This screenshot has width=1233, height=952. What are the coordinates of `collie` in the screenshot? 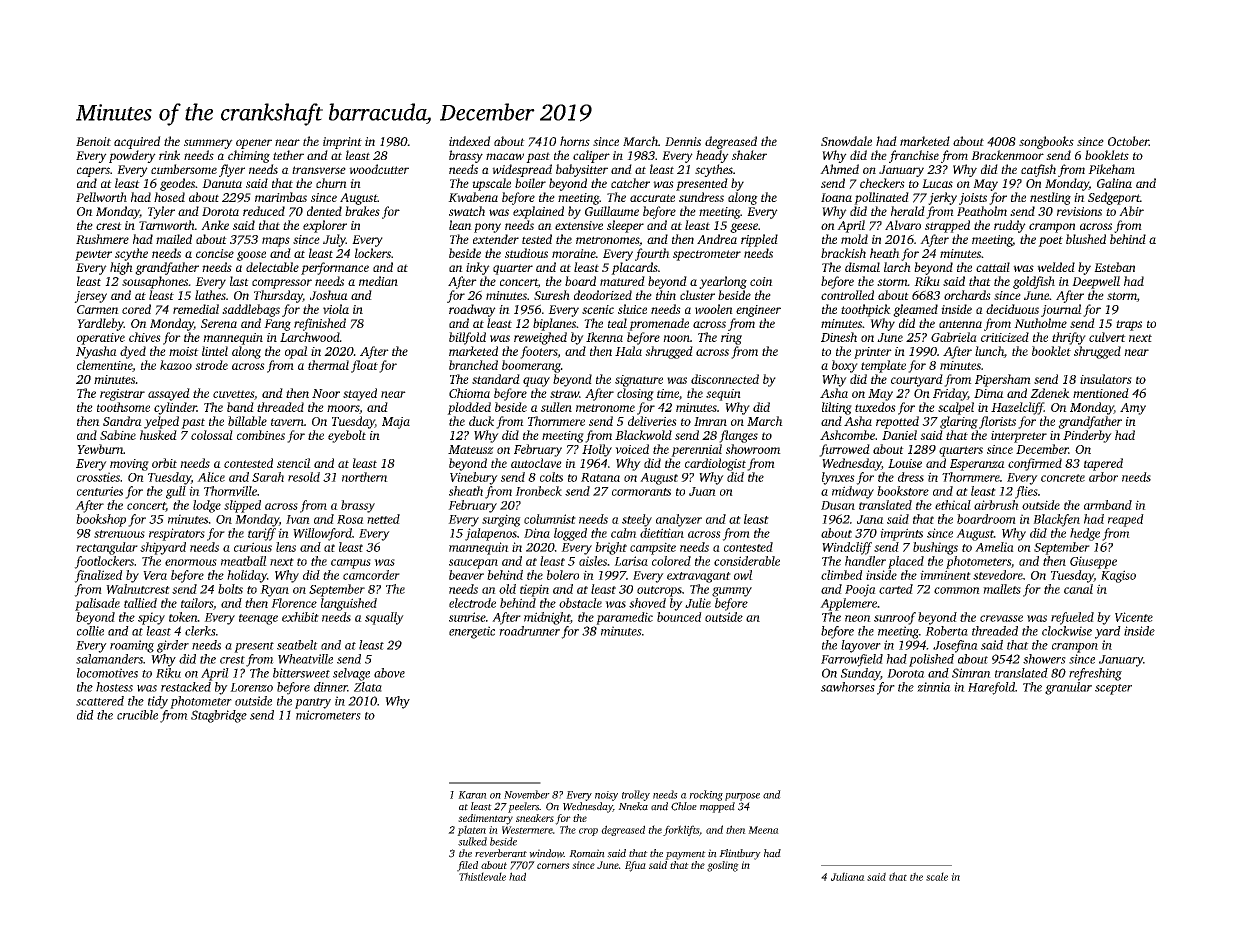 It's located at (90, 631).
